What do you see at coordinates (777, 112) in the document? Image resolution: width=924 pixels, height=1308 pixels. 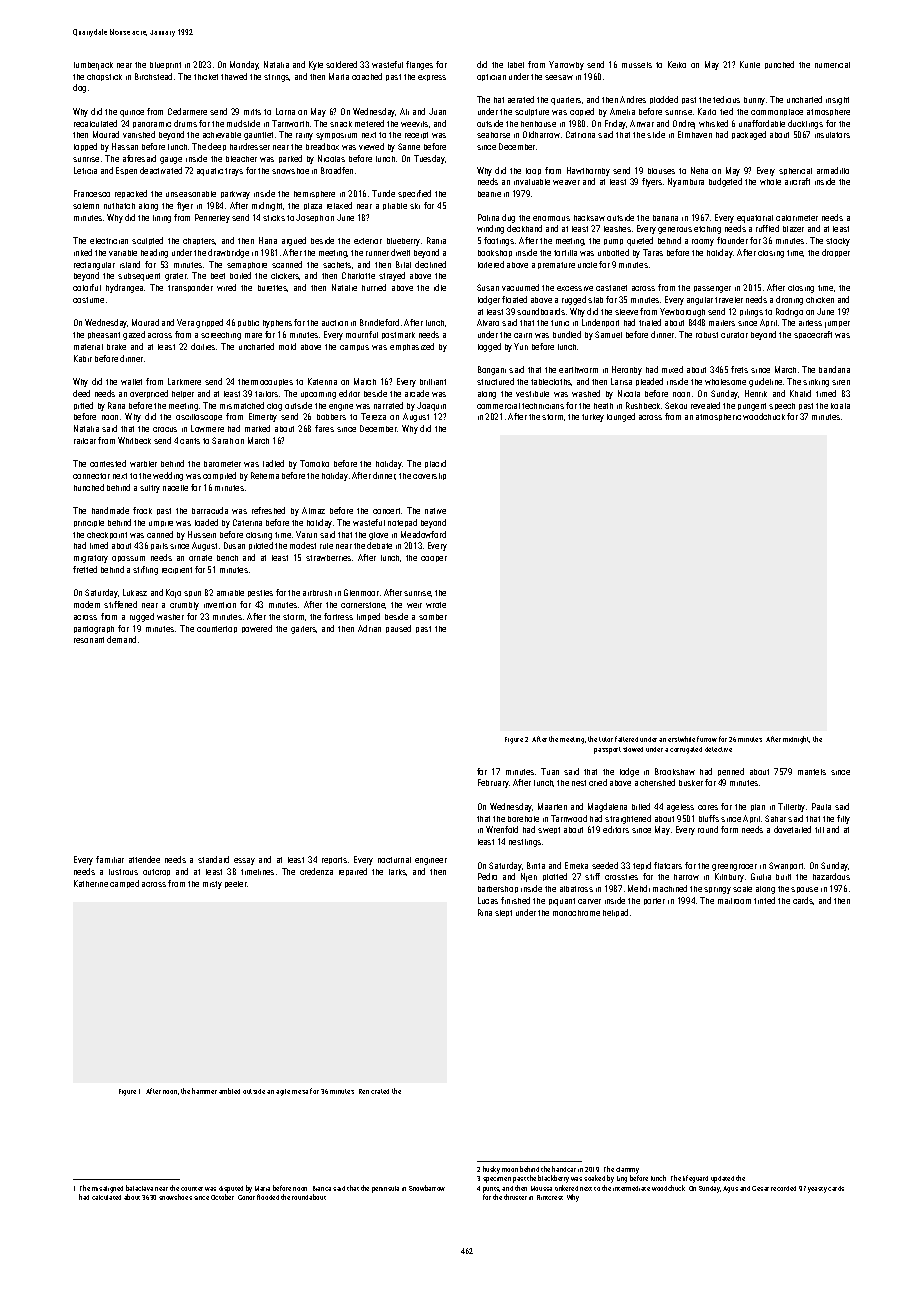 I see `commonplace` at bounding box center [777, 112].
